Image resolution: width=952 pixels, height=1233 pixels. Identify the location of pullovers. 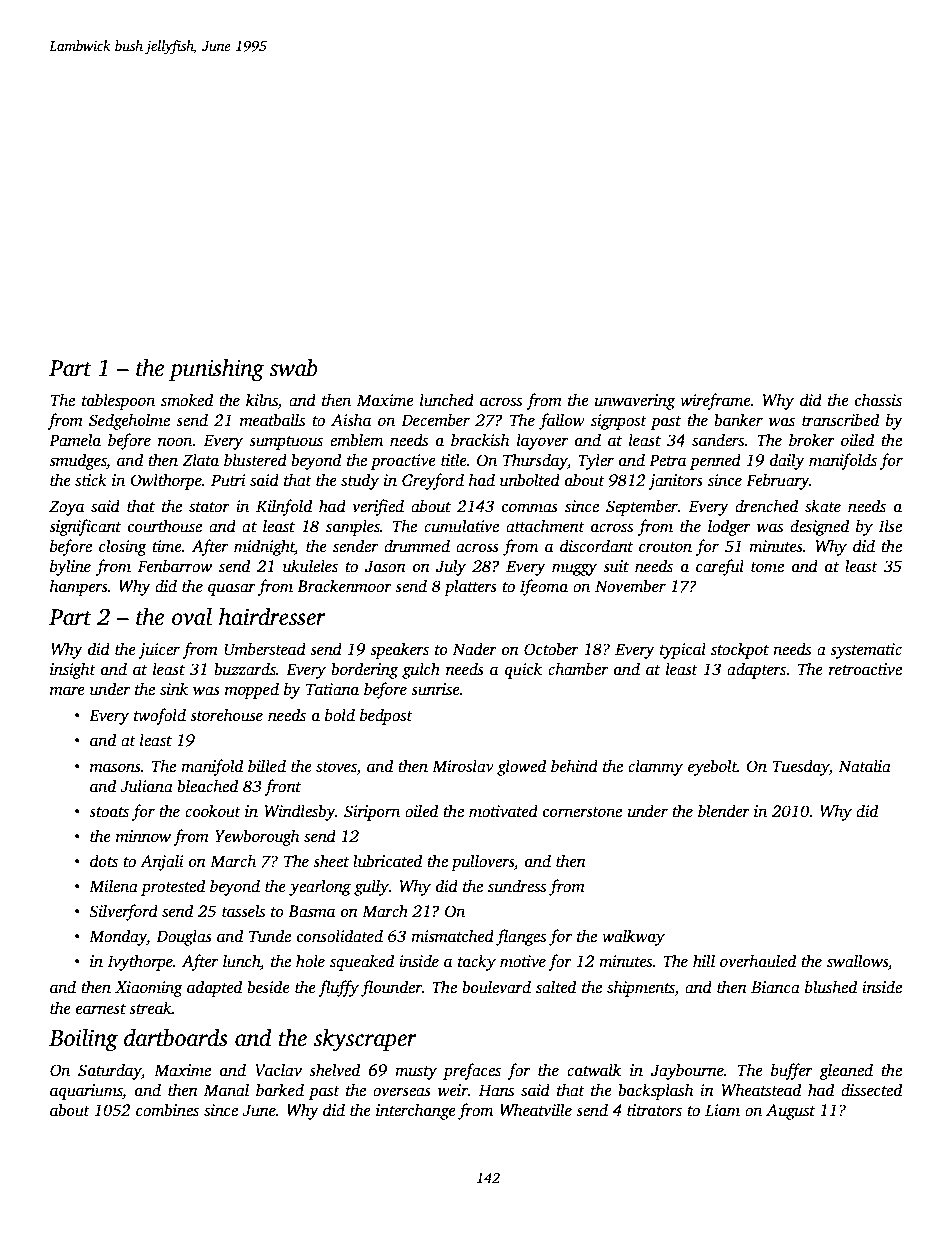
(482, 862).
